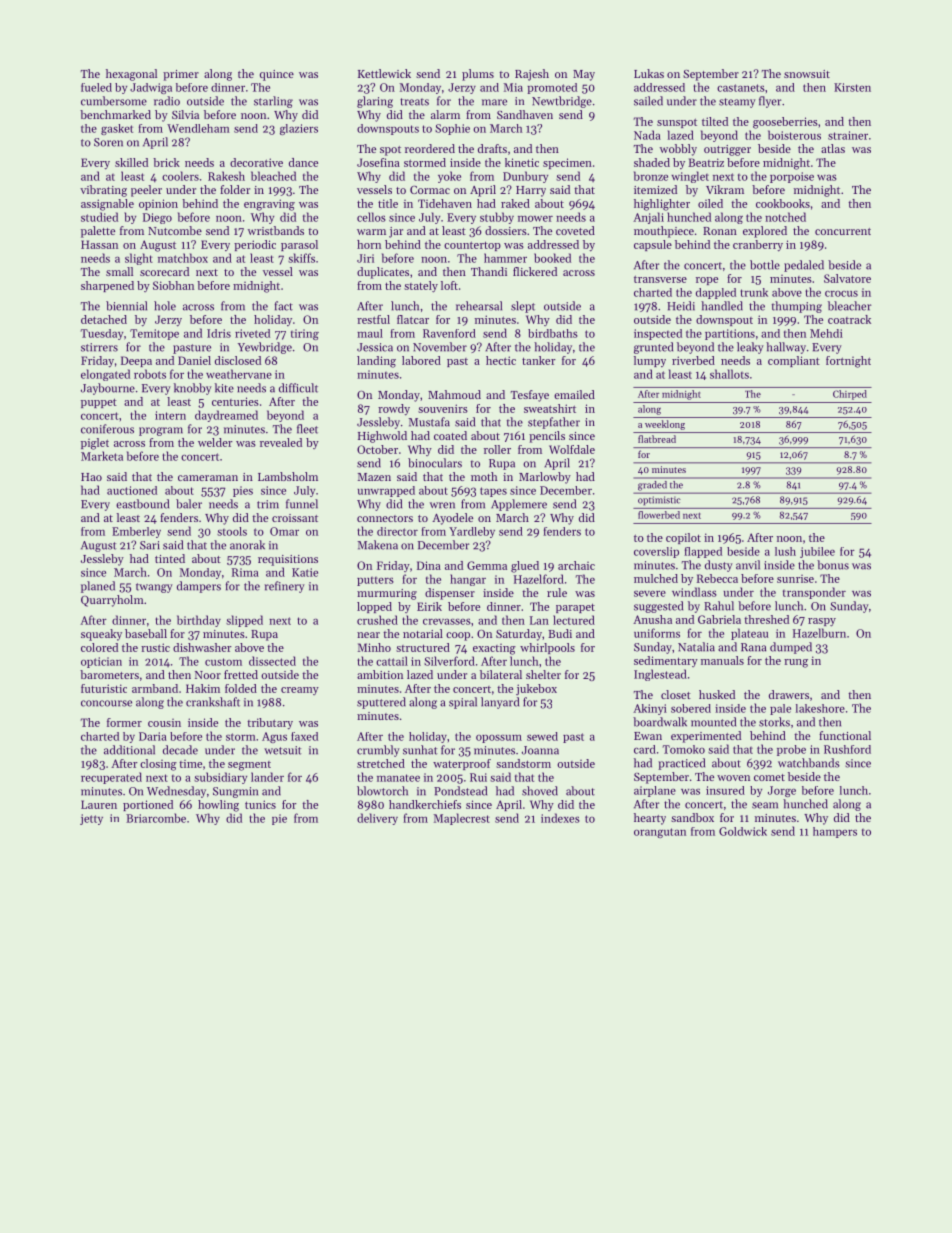  I want to click on Jorge, so click(782, 791).
